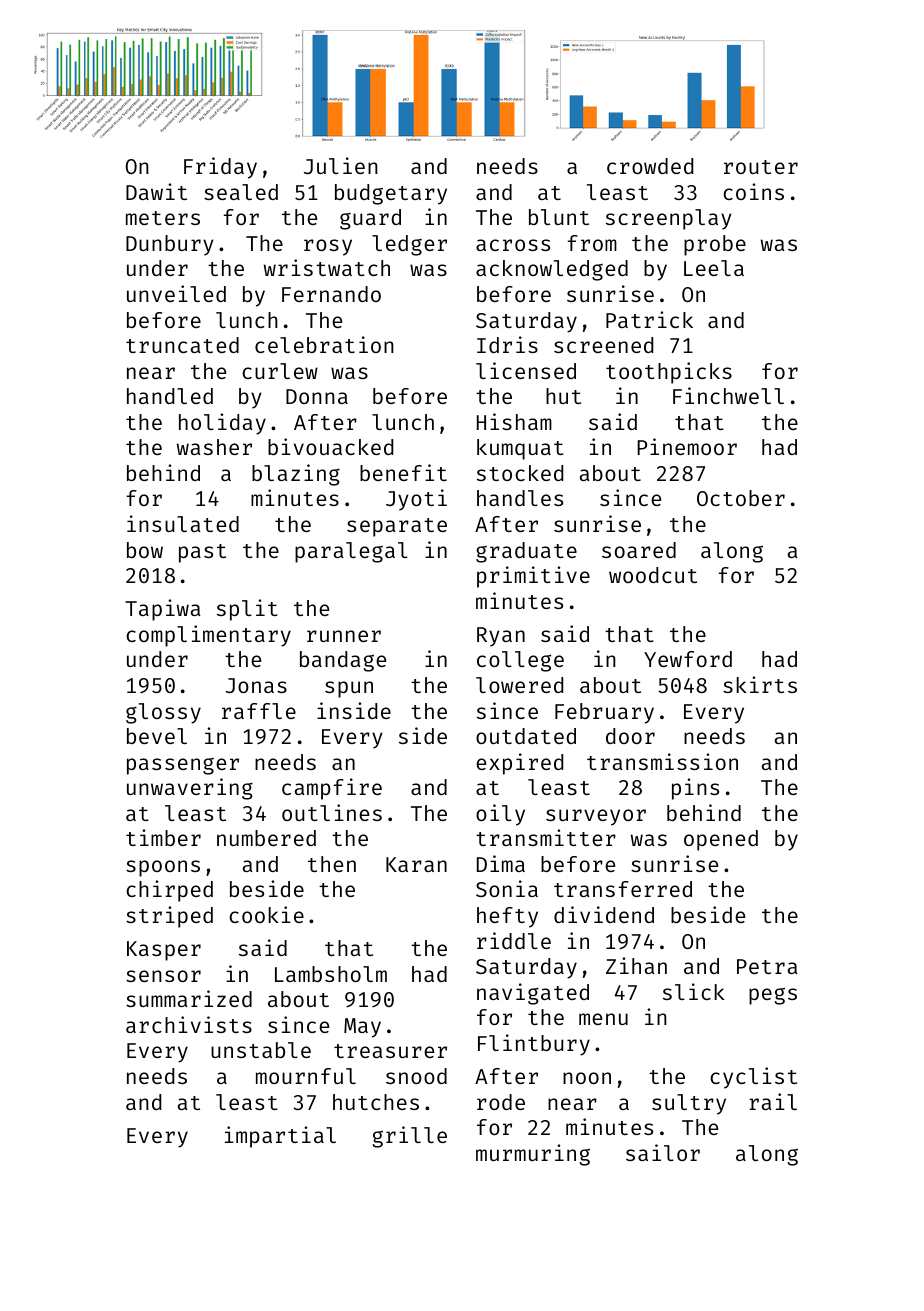  Describe the element at coordinates (259, 711) in the page. I see `raffle` at that location.
